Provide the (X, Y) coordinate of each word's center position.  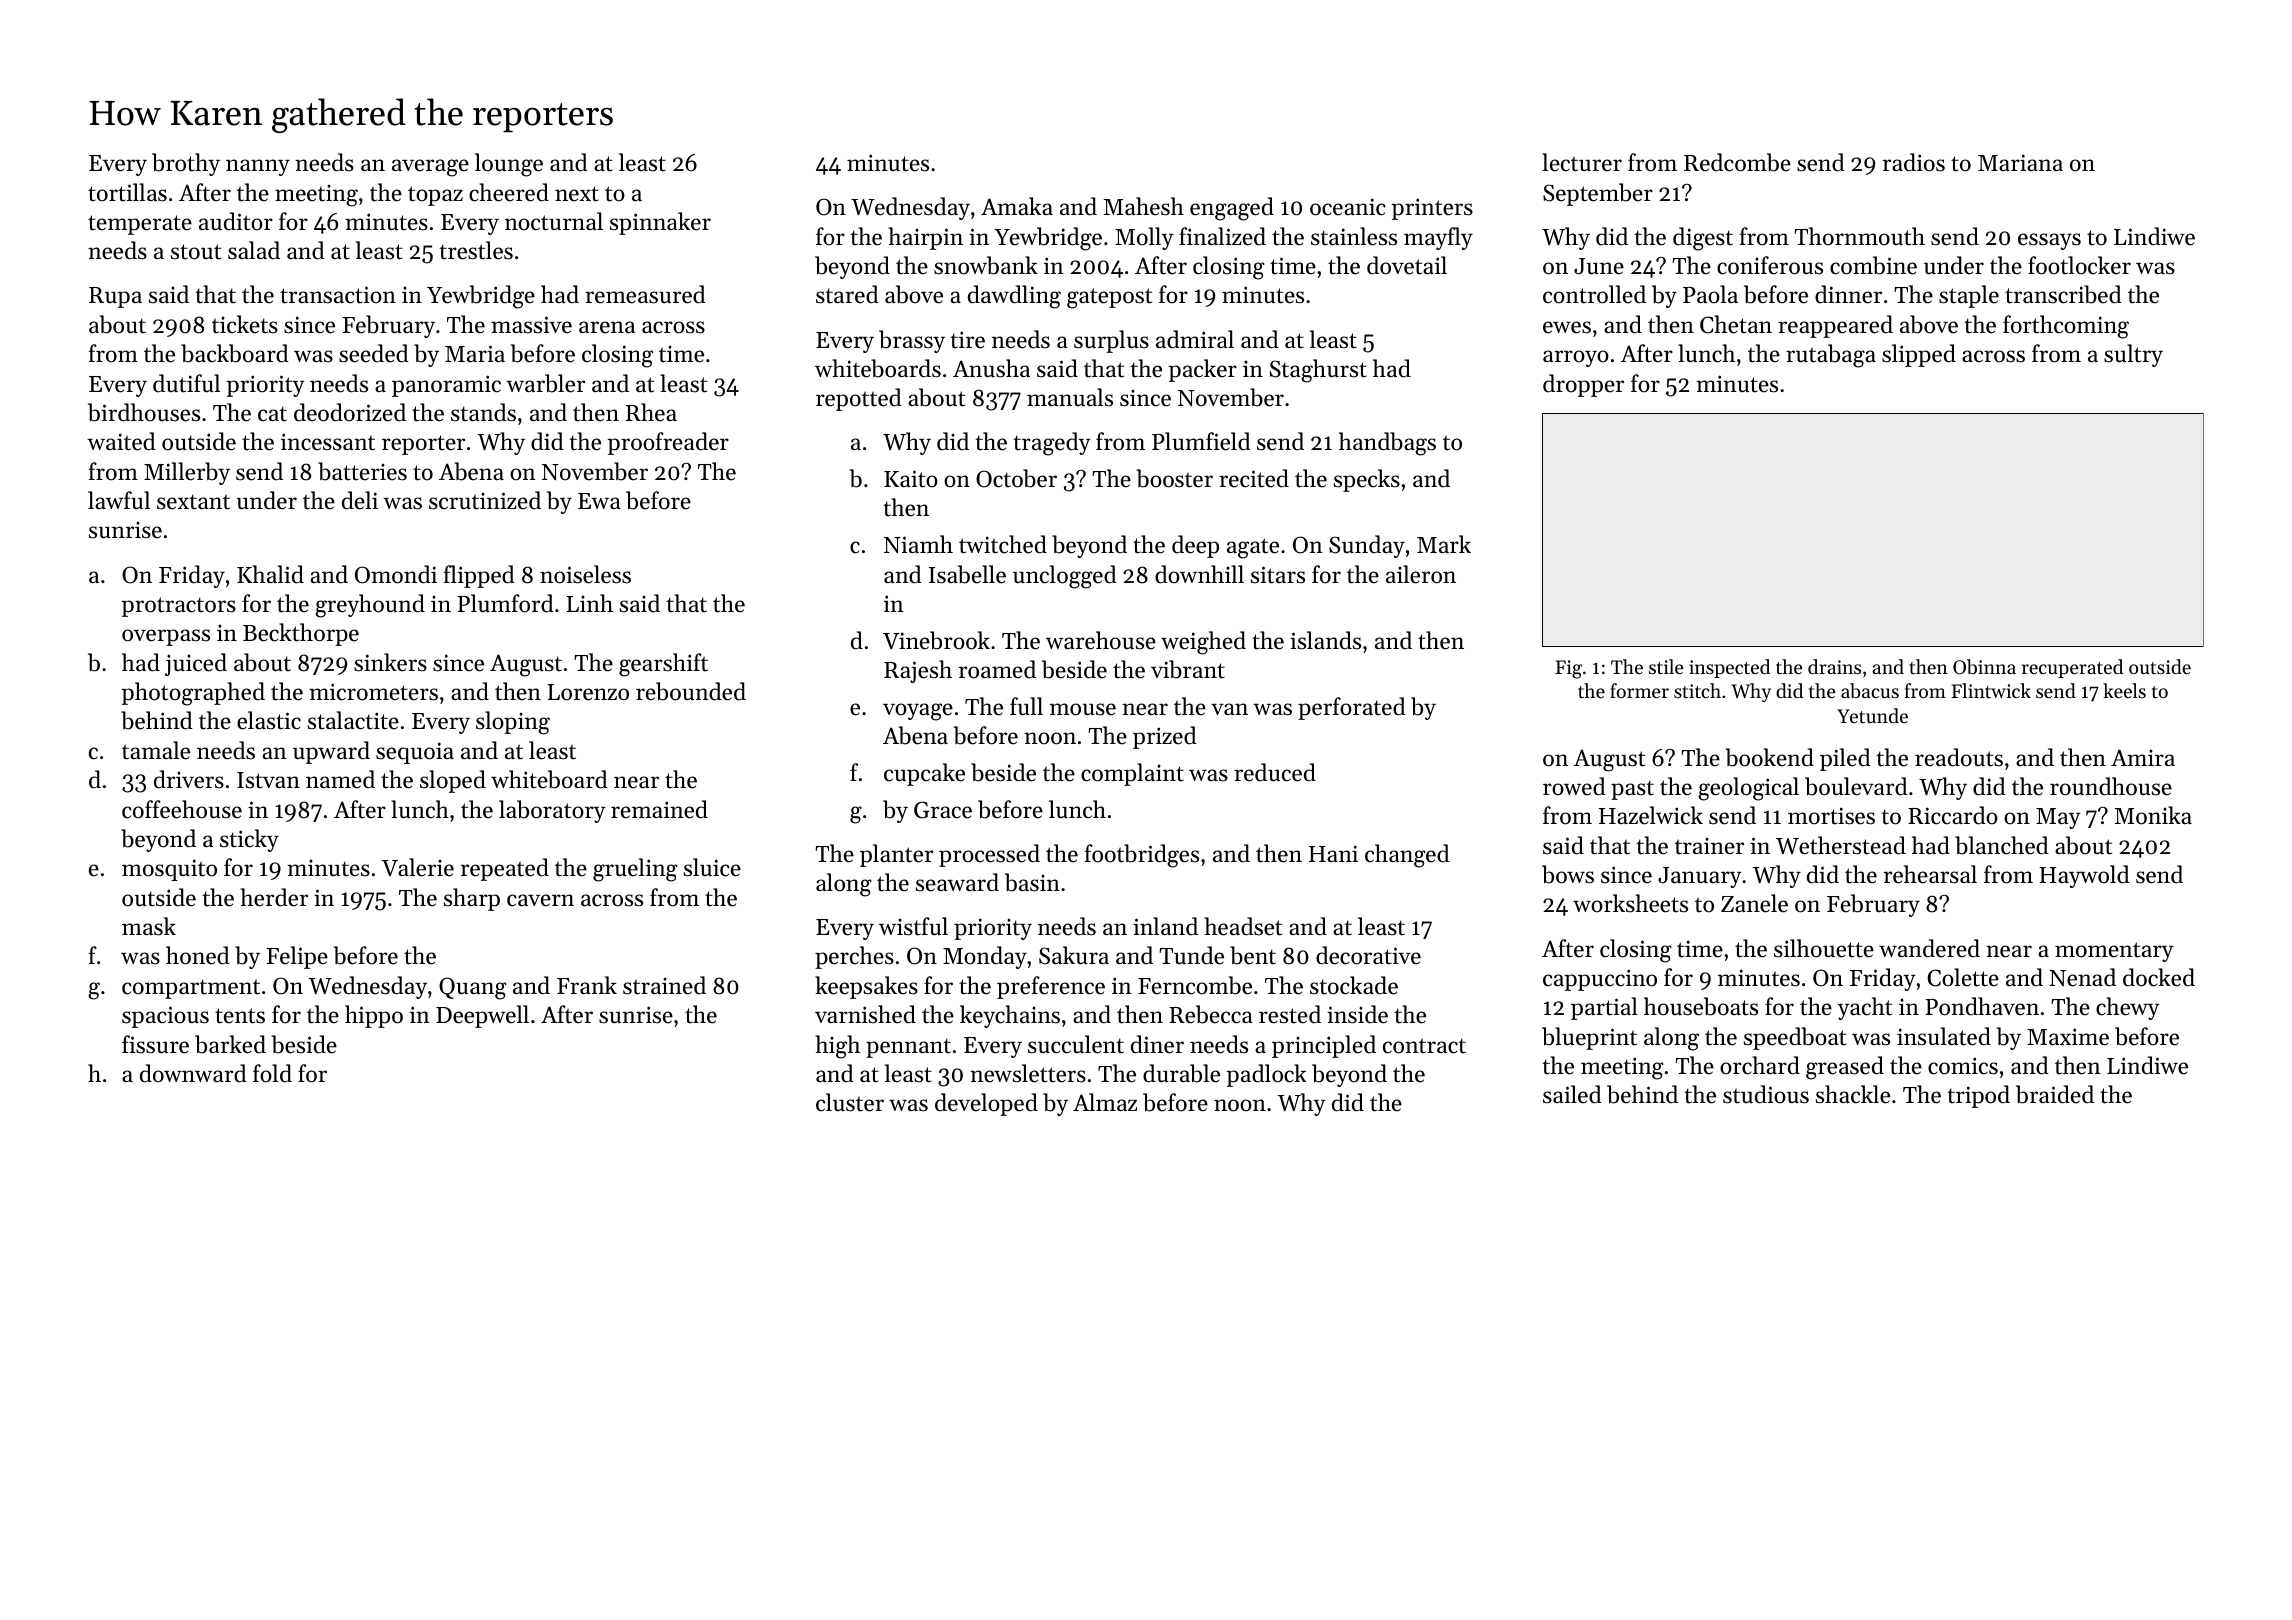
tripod (1978, 1096)
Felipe (297, 957)
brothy (186, 164)
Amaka (1017, 206)
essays (2049, 241)
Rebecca (1211, 1014)
